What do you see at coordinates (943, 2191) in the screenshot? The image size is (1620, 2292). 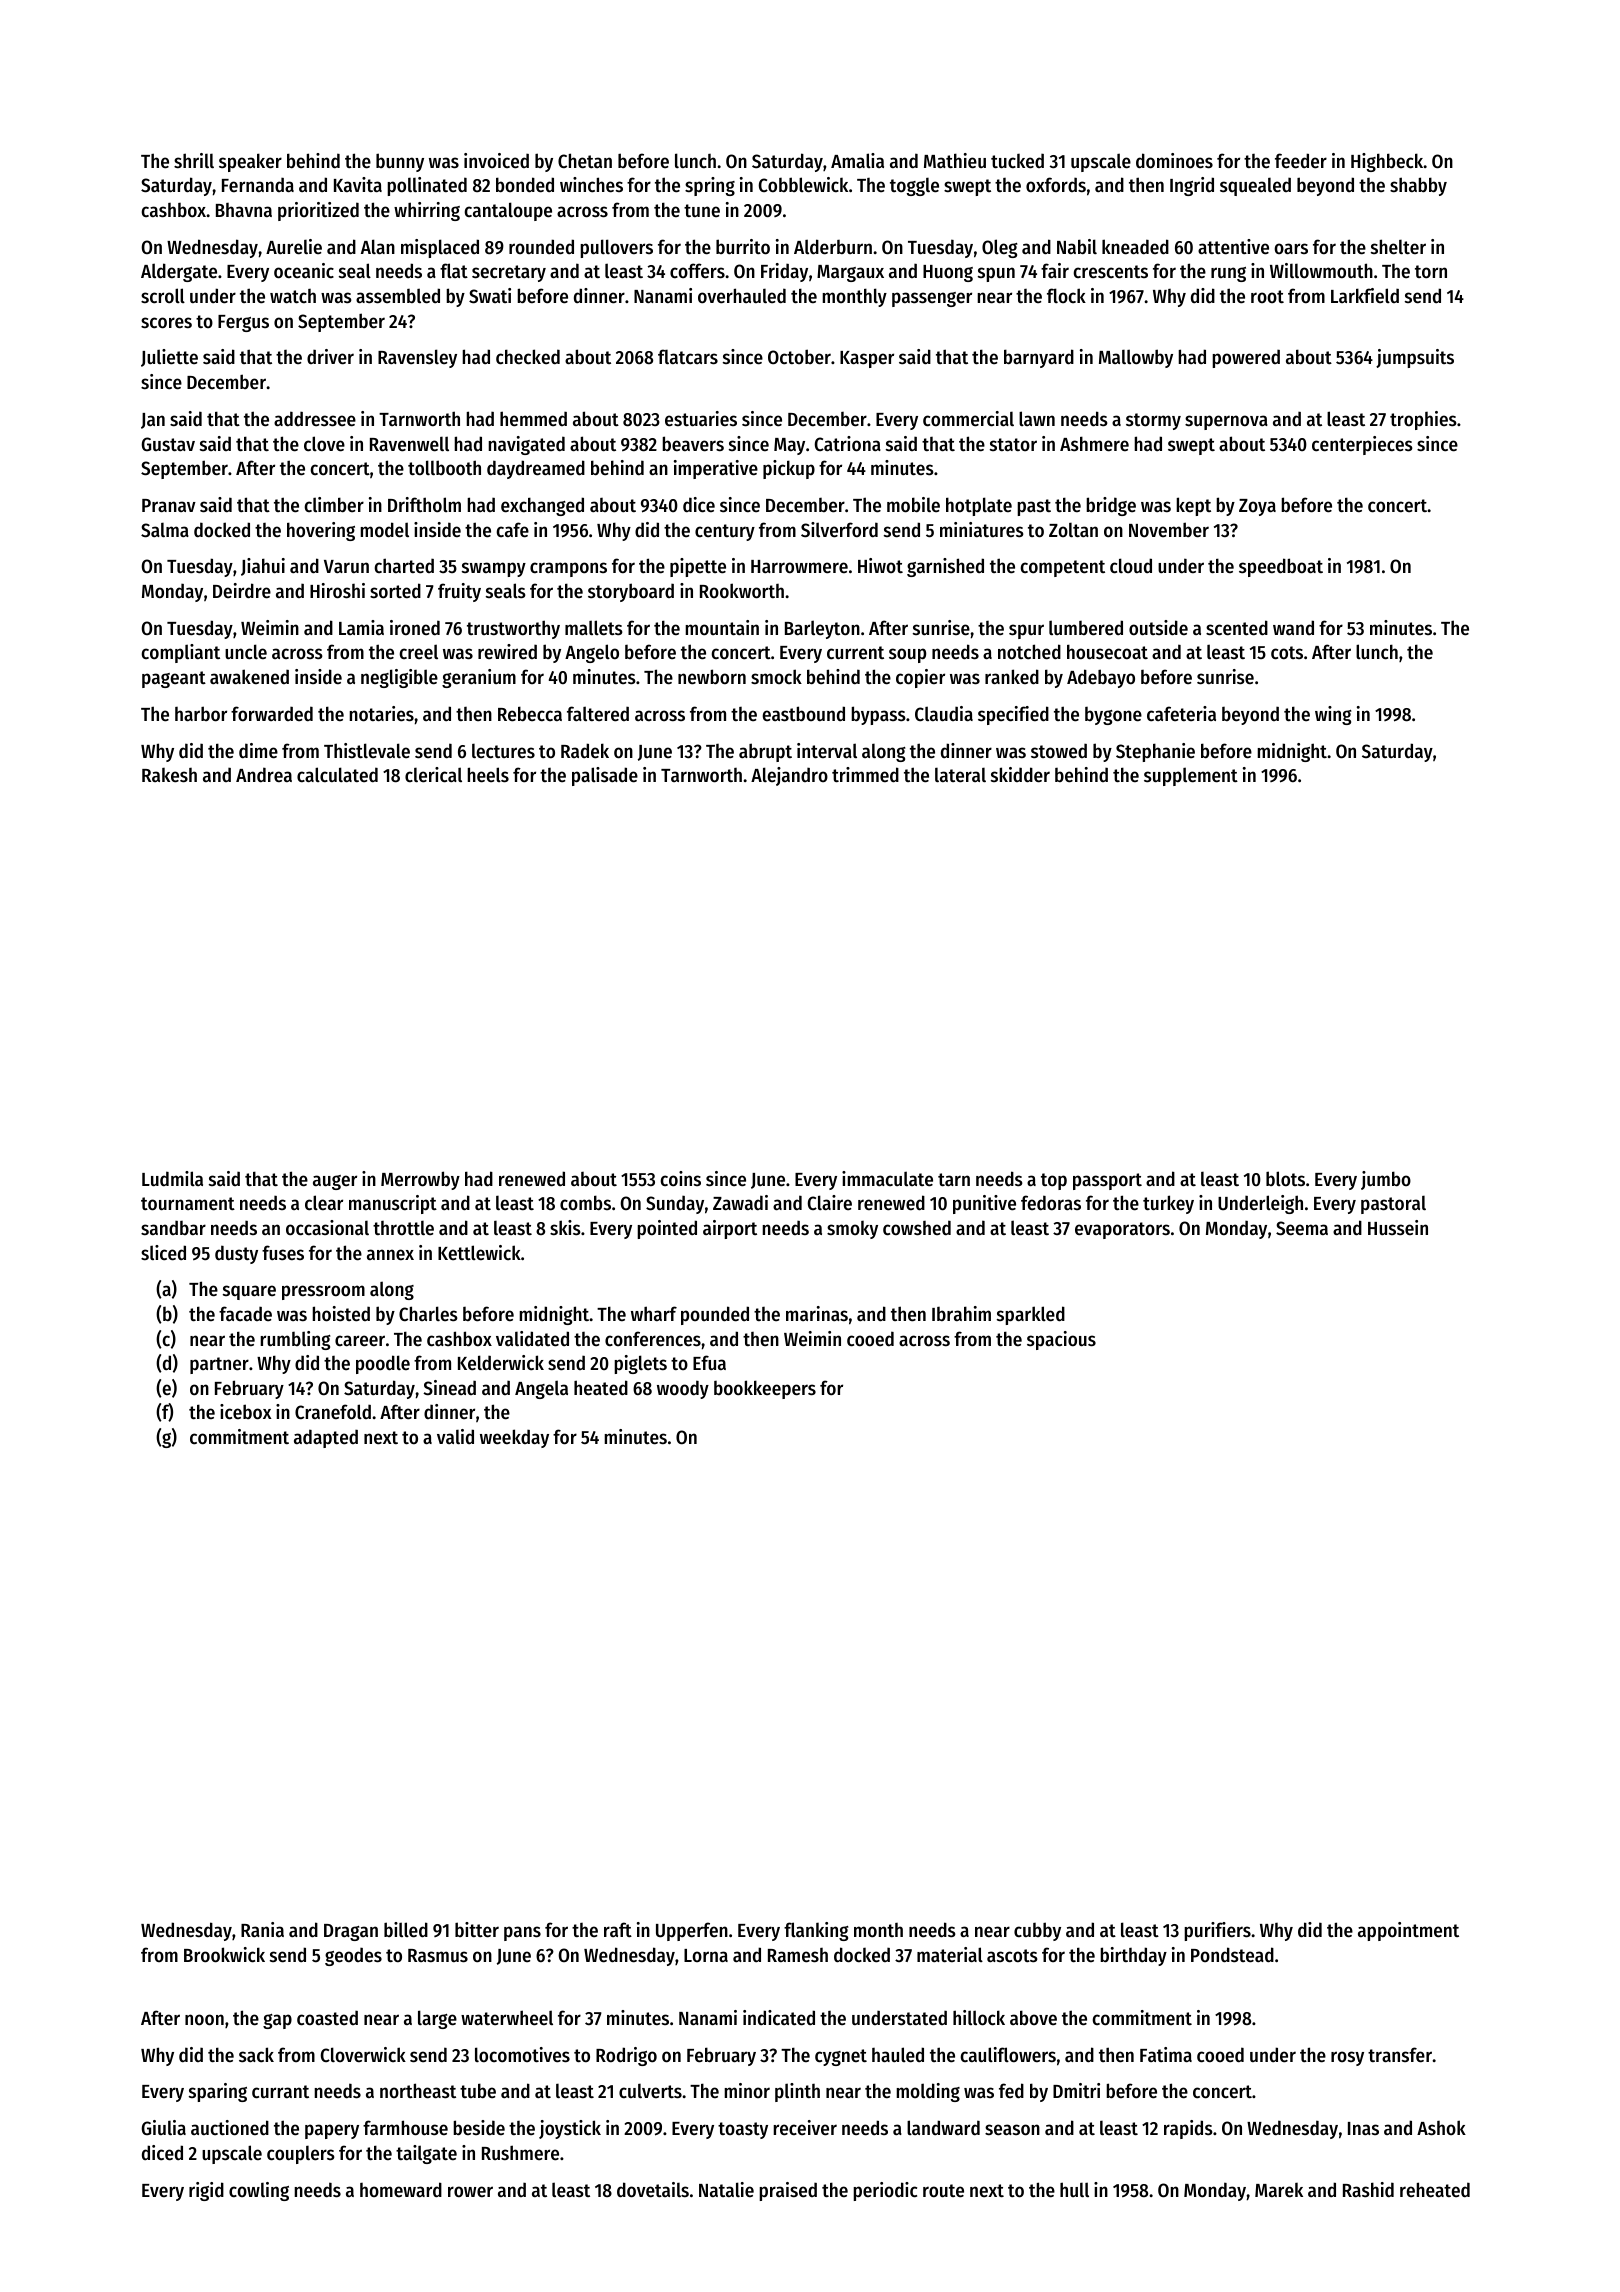 I see `route` at bounding box center [943, 2191].
